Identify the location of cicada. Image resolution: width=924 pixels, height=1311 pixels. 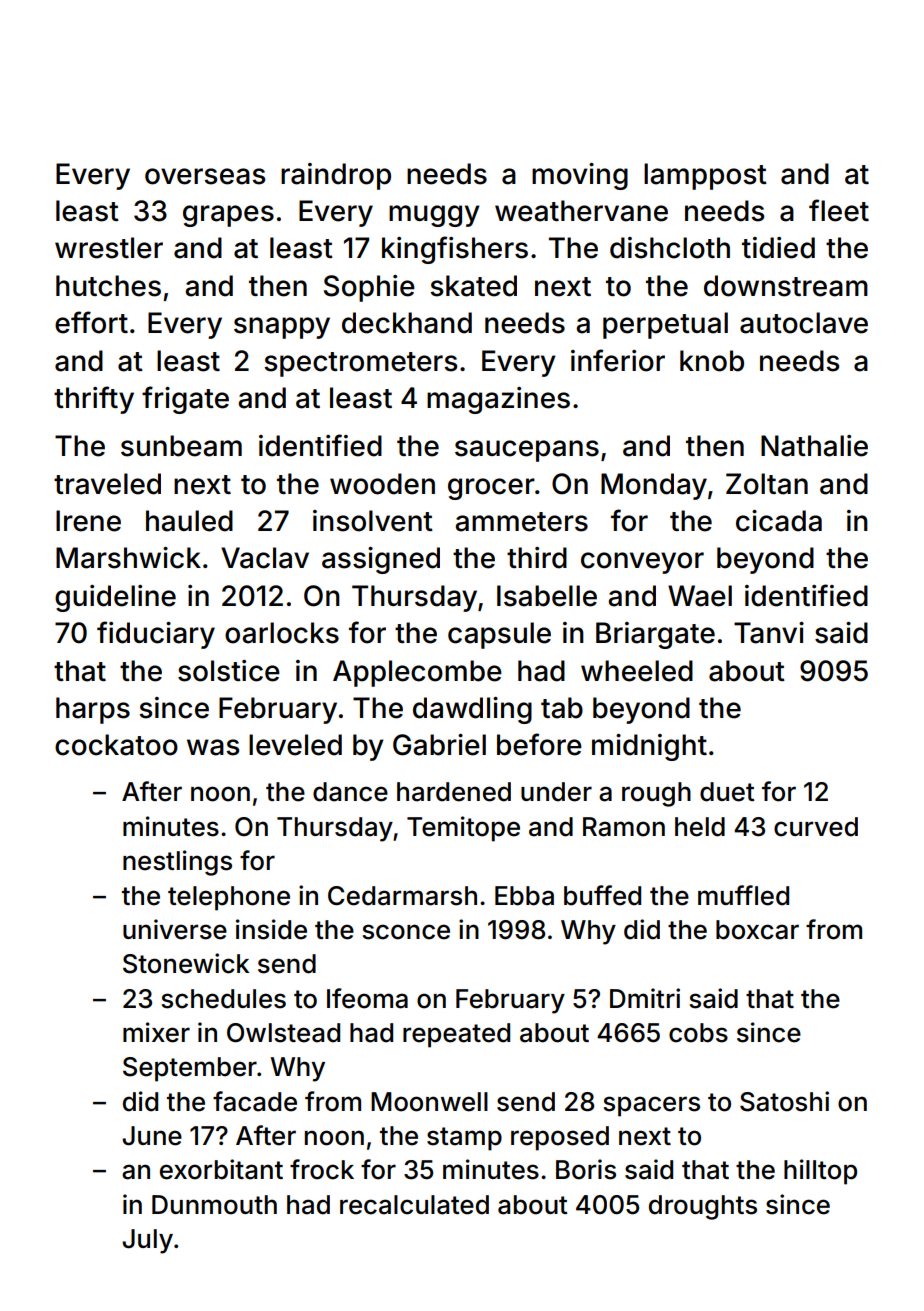
(779, 521).
